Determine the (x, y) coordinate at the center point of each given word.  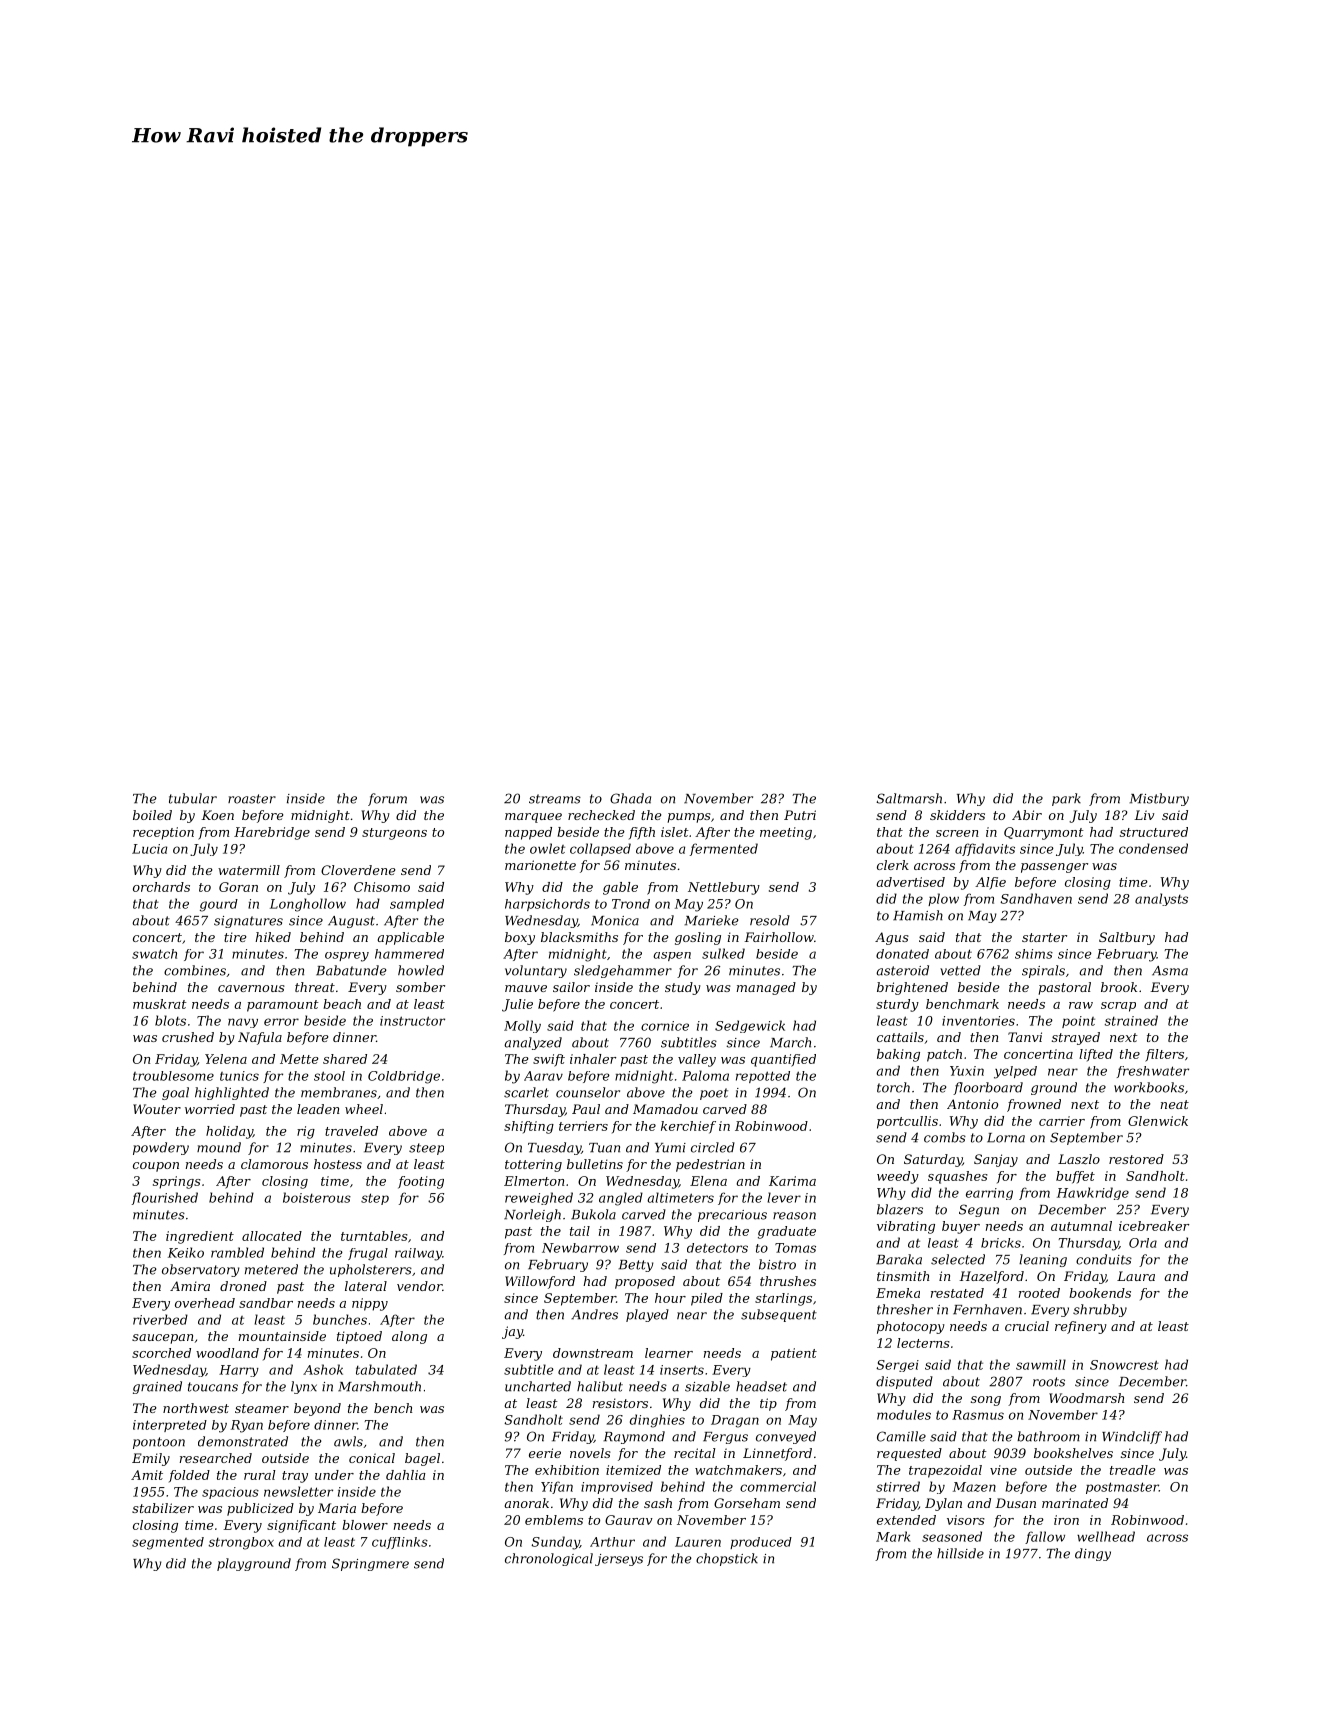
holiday (229, 1132)
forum (387, 799)
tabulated (386, 1369)
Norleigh (532, 1215)
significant (301, 1526)
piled (707, 1299)
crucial (1027, 1326)
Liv (1144, 815)
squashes (958, 1177)
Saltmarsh (909, 798)
